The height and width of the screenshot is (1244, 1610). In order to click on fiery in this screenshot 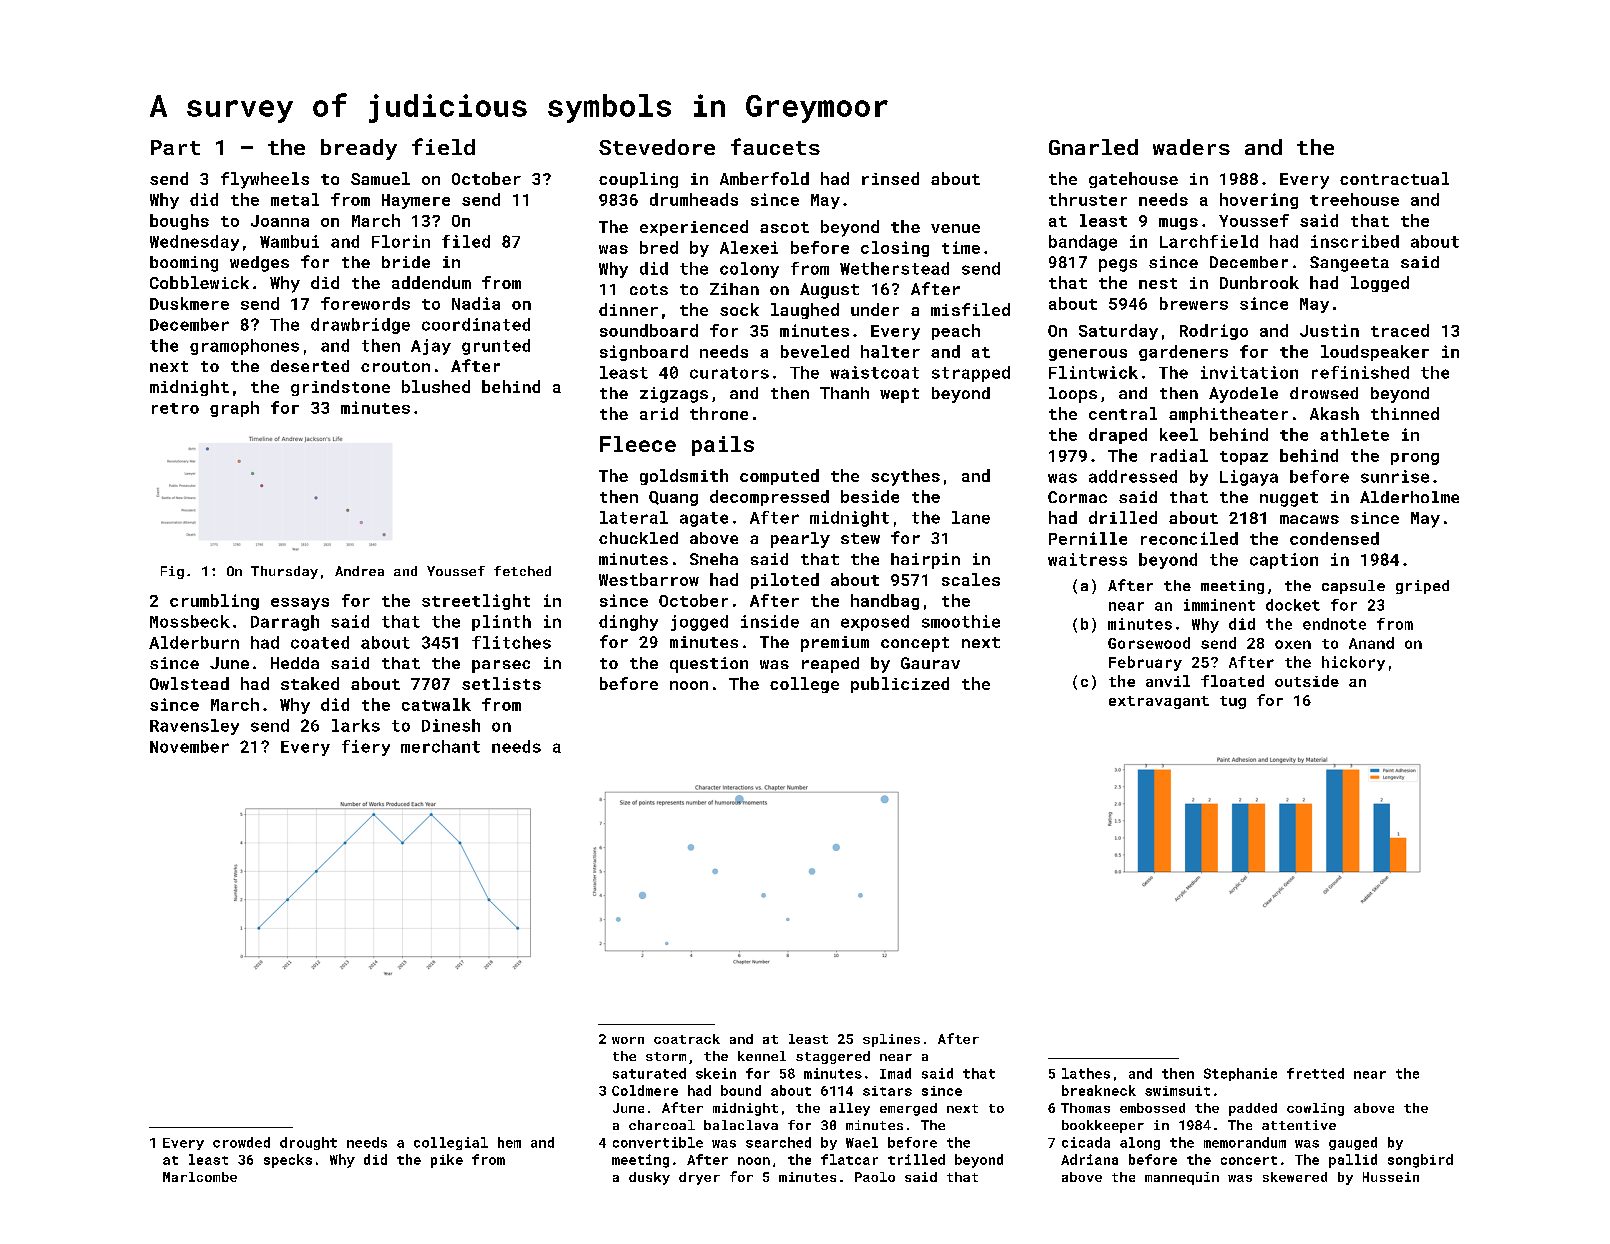, I will do `click(366, 748)`.
